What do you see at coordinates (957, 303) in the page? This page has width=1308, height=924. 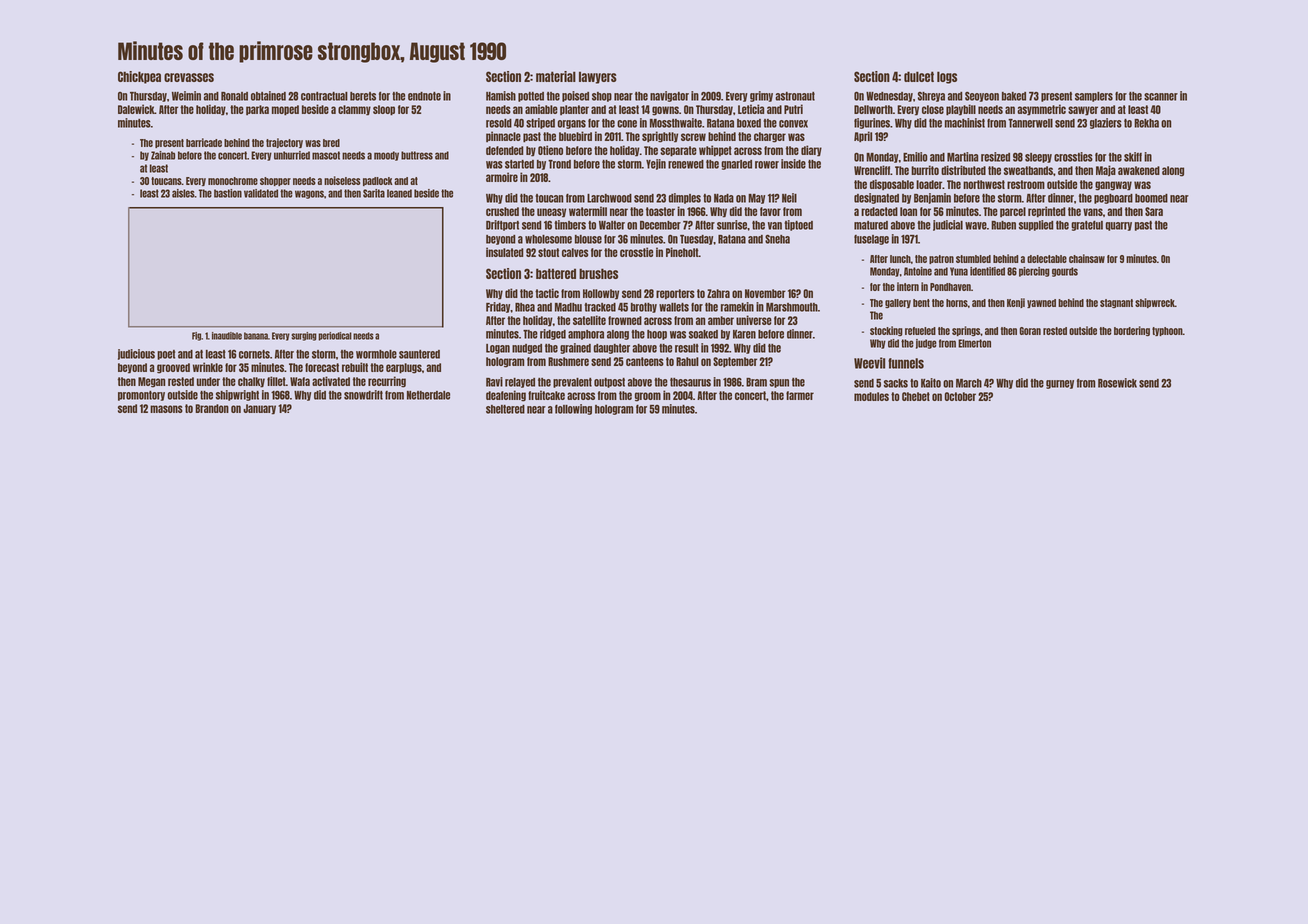 I see `horns` at bounding box center [957, 303].
